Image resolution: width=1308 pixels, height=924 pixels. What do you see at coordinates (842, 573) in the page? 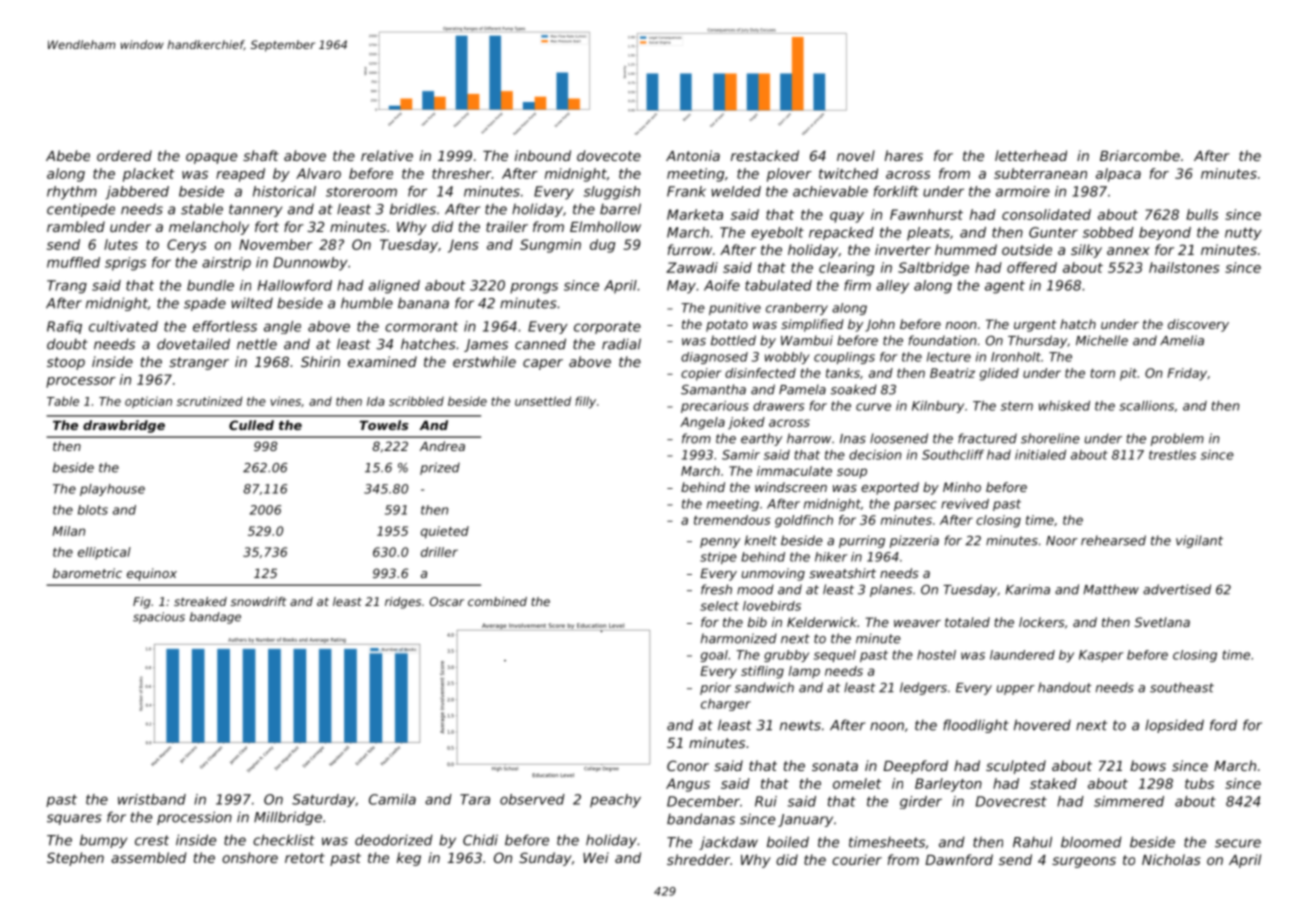
I see `sweatshirt` at bounding box center [842, 573].
